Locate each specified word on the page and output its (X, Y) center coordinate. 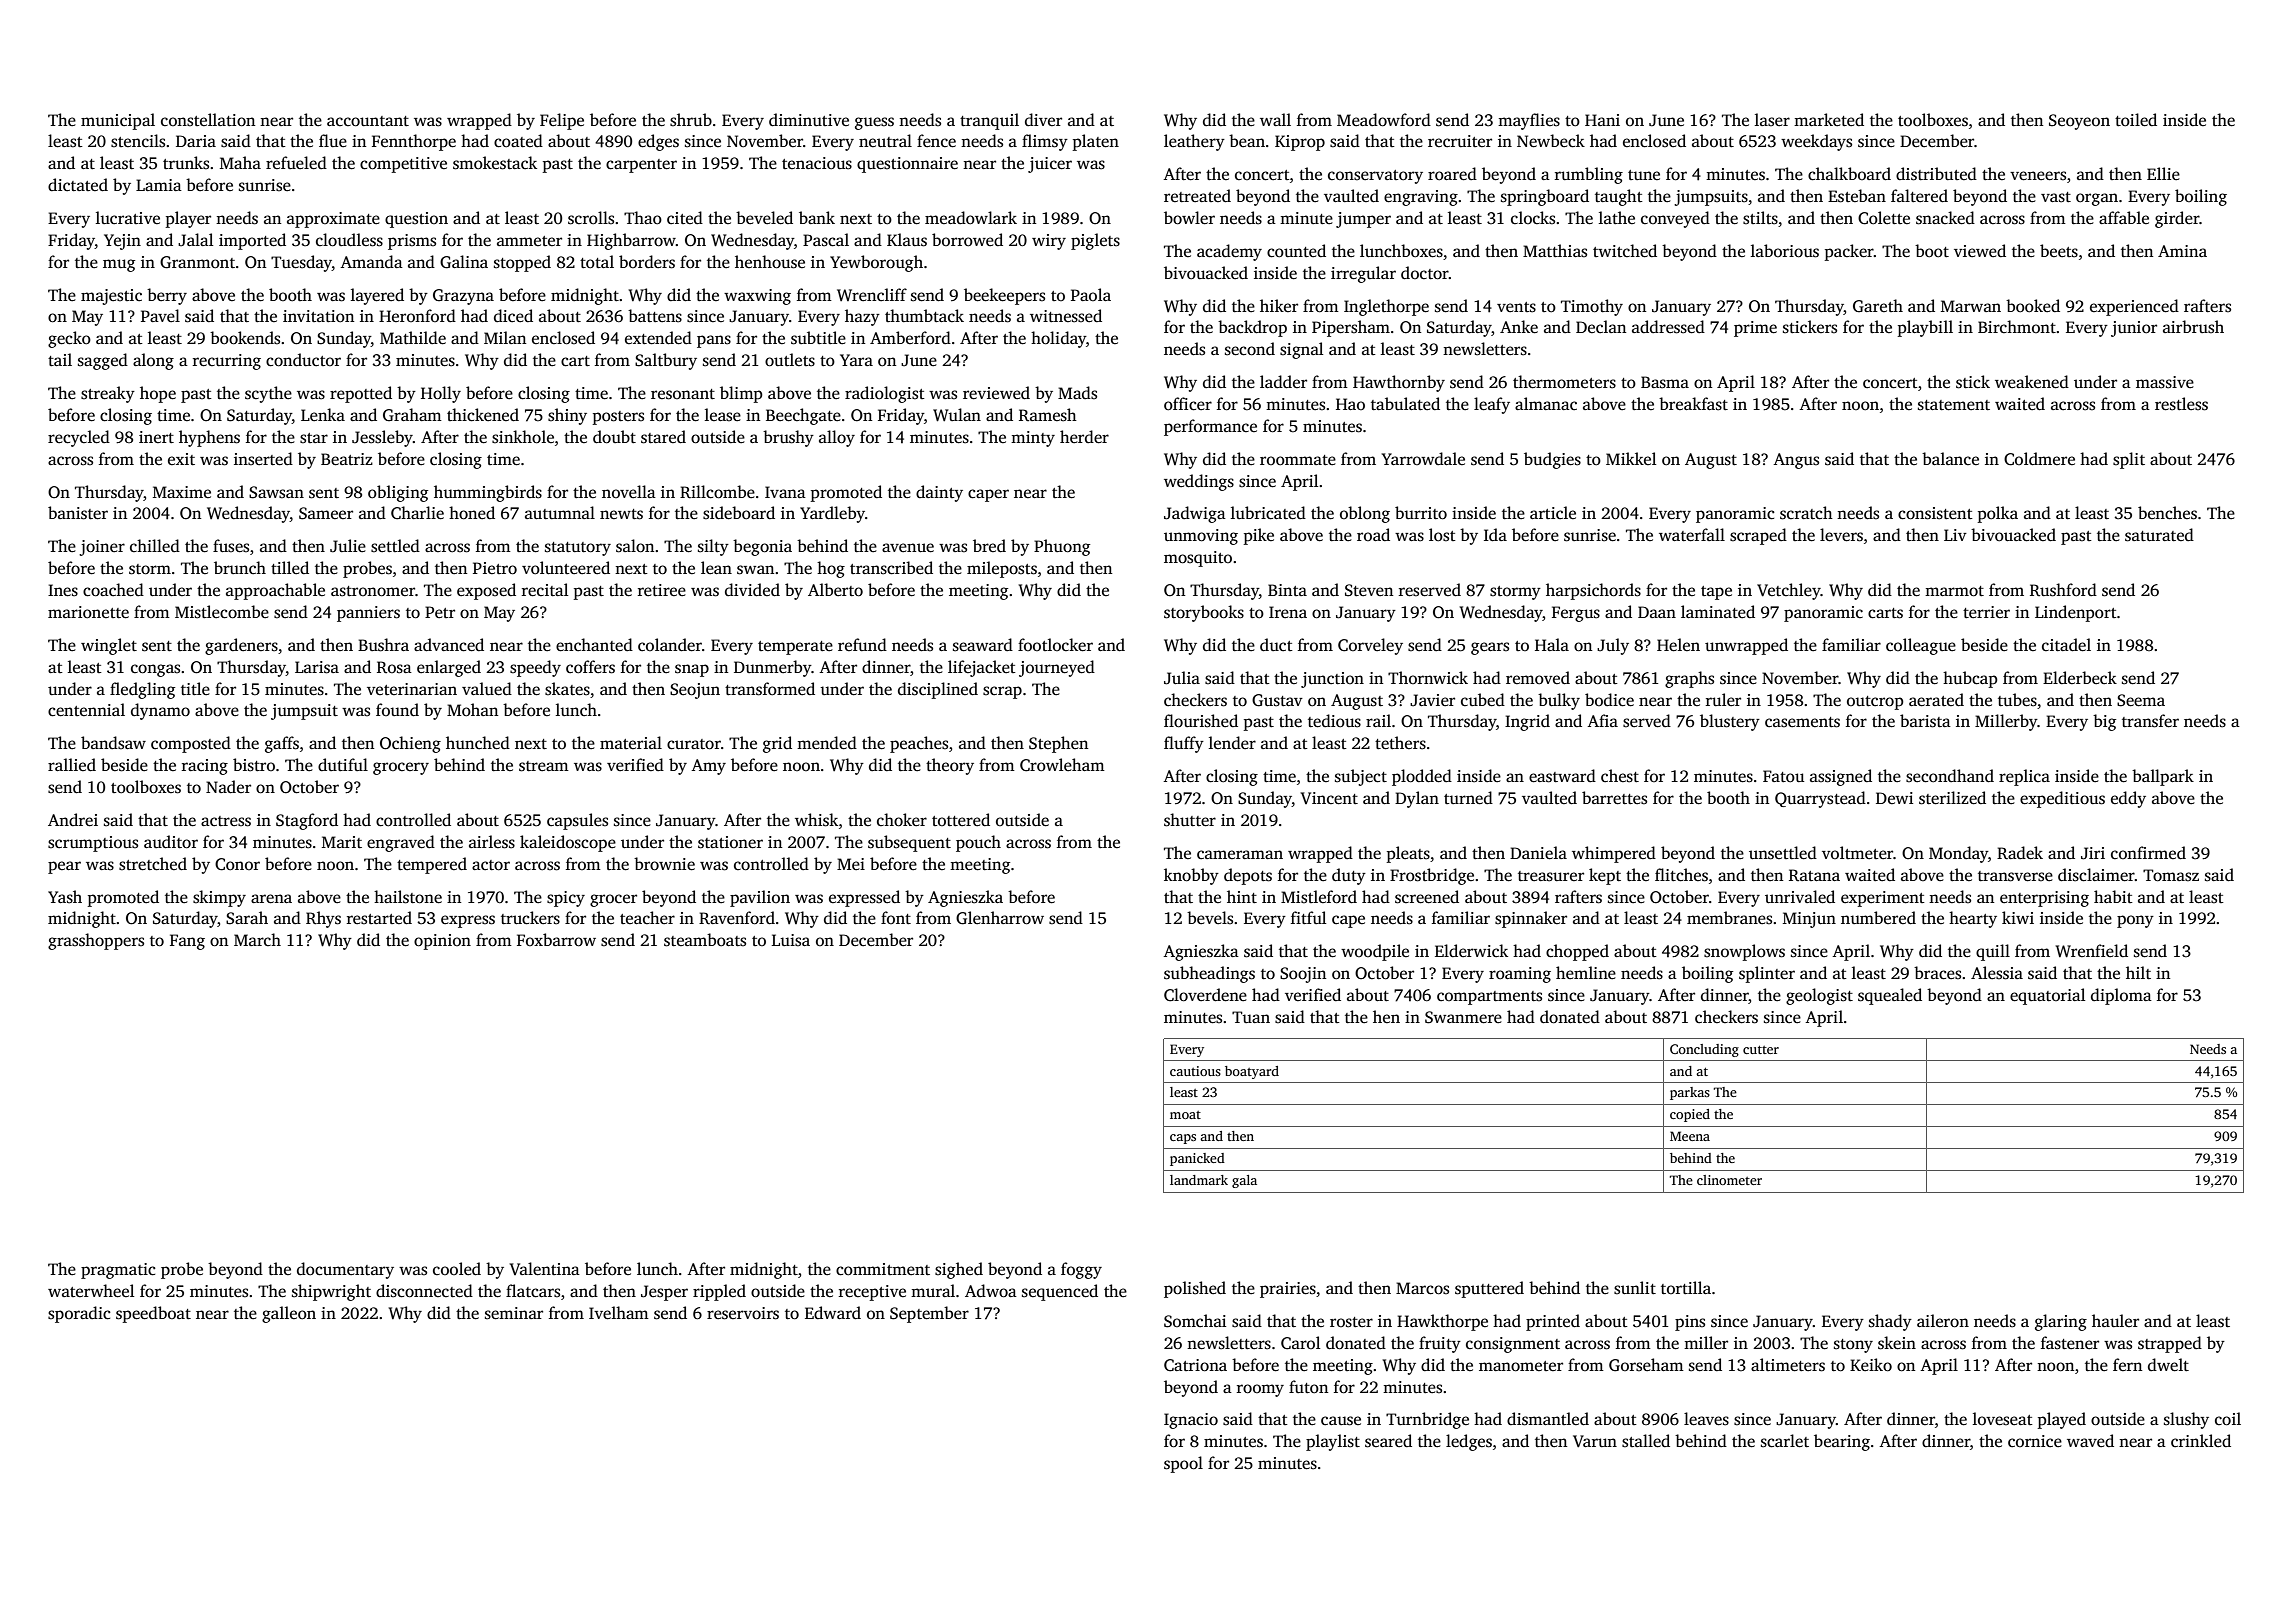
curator (694, 744)
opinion (442, 942)
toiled (2136, 120)
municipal (118, 121)
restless (2181, 404)
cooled (457, 1269)
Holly (441, 394)
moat (1185, 1115)
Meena (1690, 1136)
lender (1232, 742)
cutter (1761, 1049)
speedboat (153, 1314)
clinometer (1729, 1180)
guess (874, 123)
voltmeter (1857, 852)
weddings (1199, 482)
